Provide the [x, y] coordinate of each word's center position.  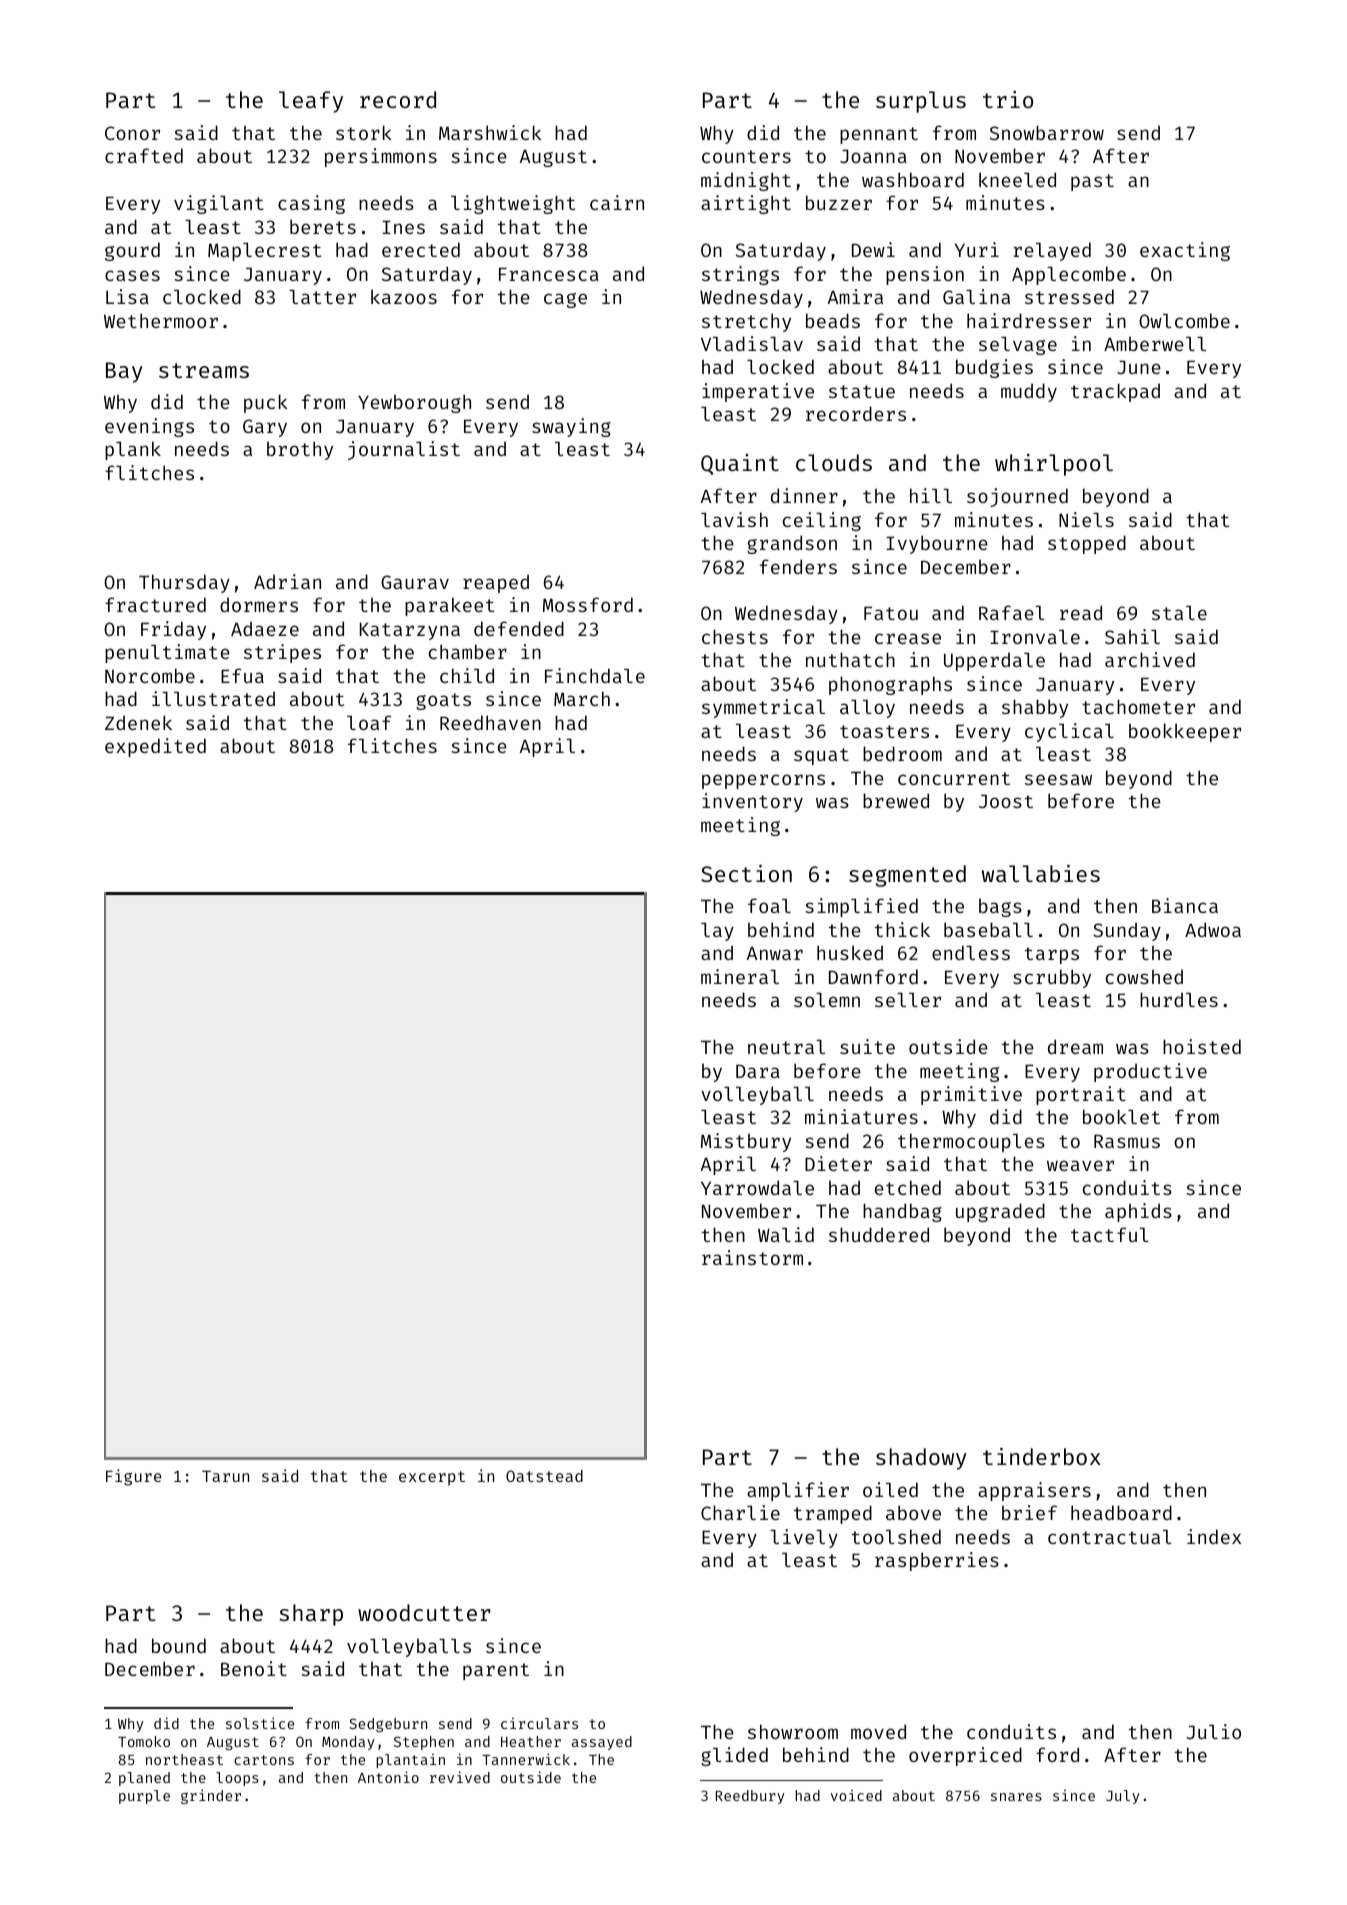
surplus [921, 102]
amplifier [798, 1491]
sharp [311, 1615]
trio [1008, 99]
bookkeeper [1185, 732]
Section [746, 873]
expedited [155, 747]
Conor [132, 133]
